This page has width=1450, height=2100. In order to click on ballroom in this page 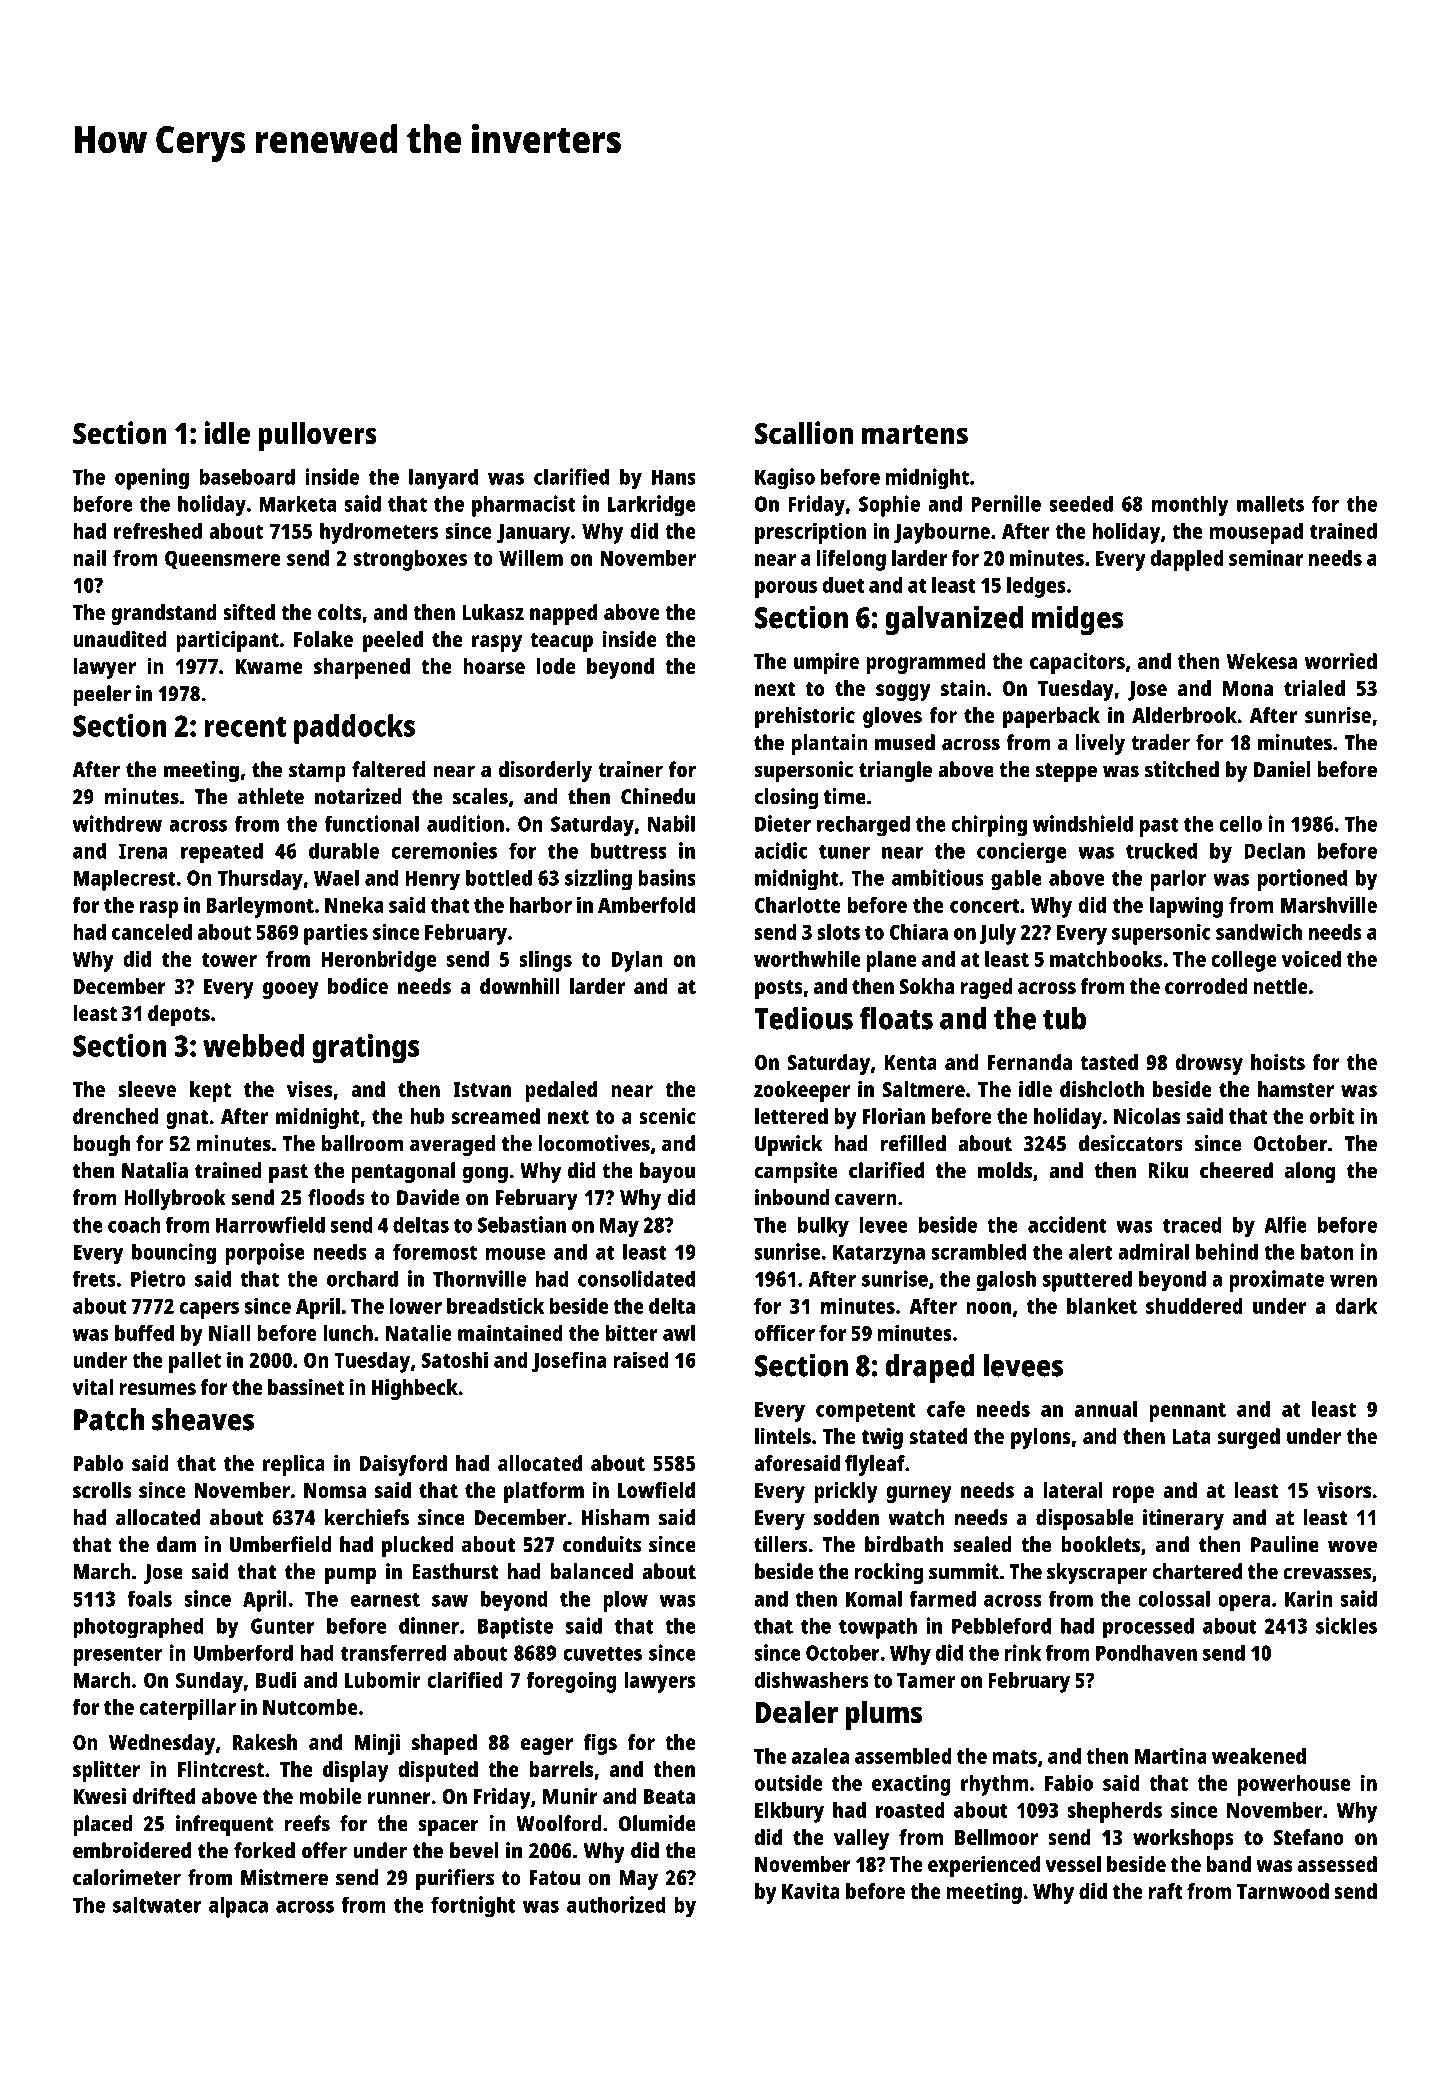, I will do `click(362, 1143)`.
